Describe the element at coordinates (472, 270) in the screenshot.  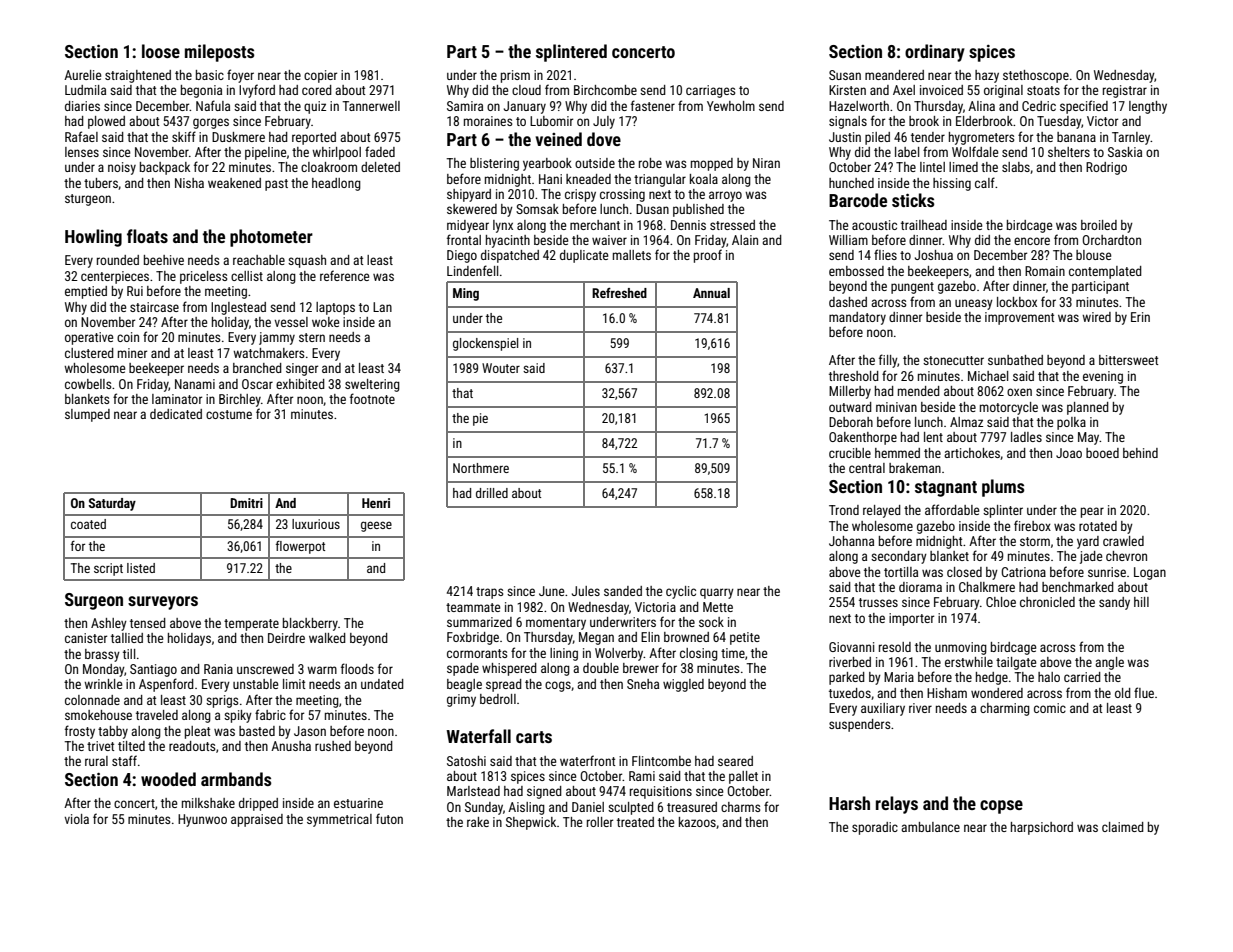
I see `Lindenfell` at that location.
